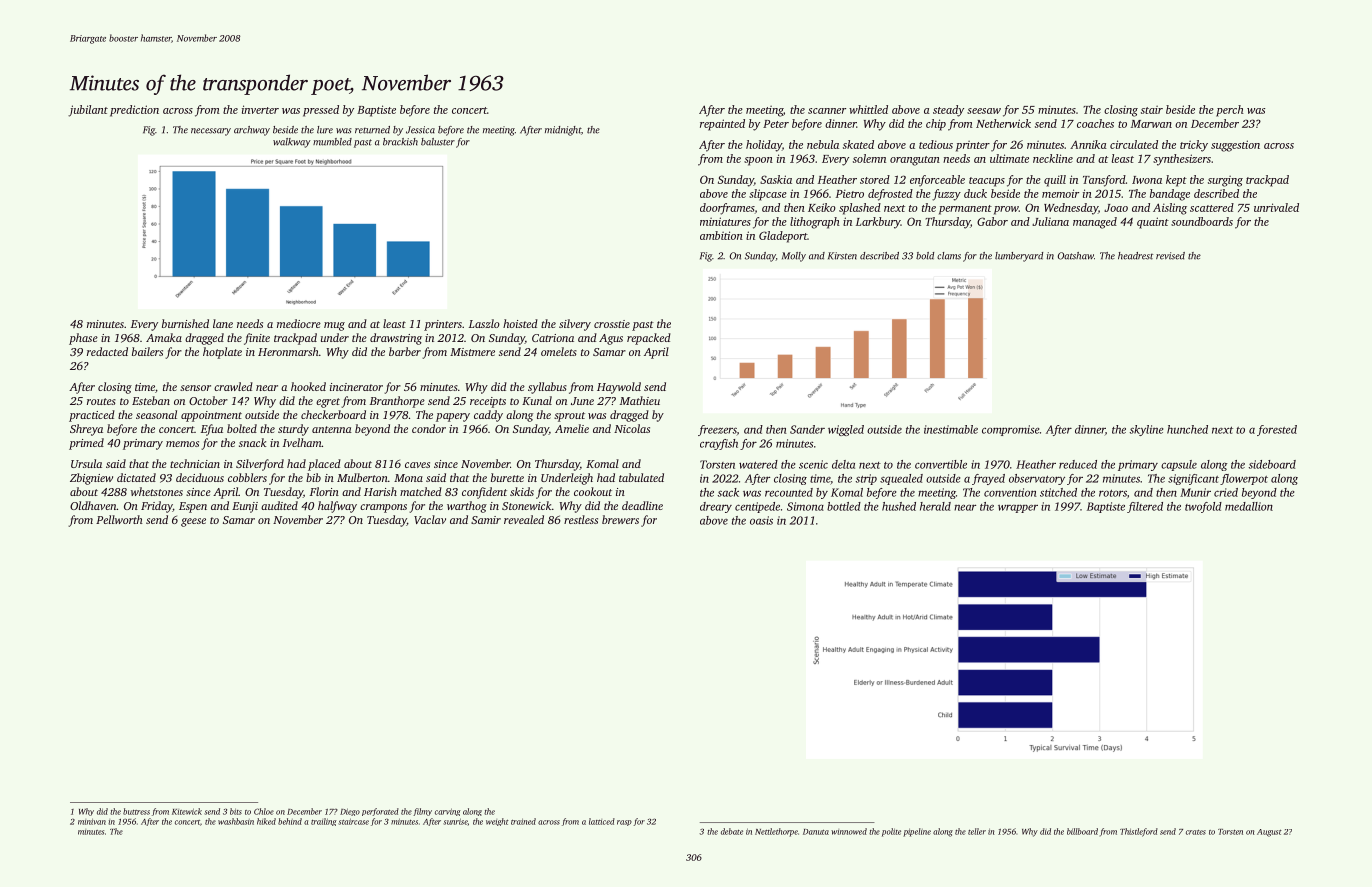 This screenshot has width=1372, height=887. What do you see at coordinates (1088, 144) in the screenshot?
I see `Annika` at bounding box center [1088, 144].
